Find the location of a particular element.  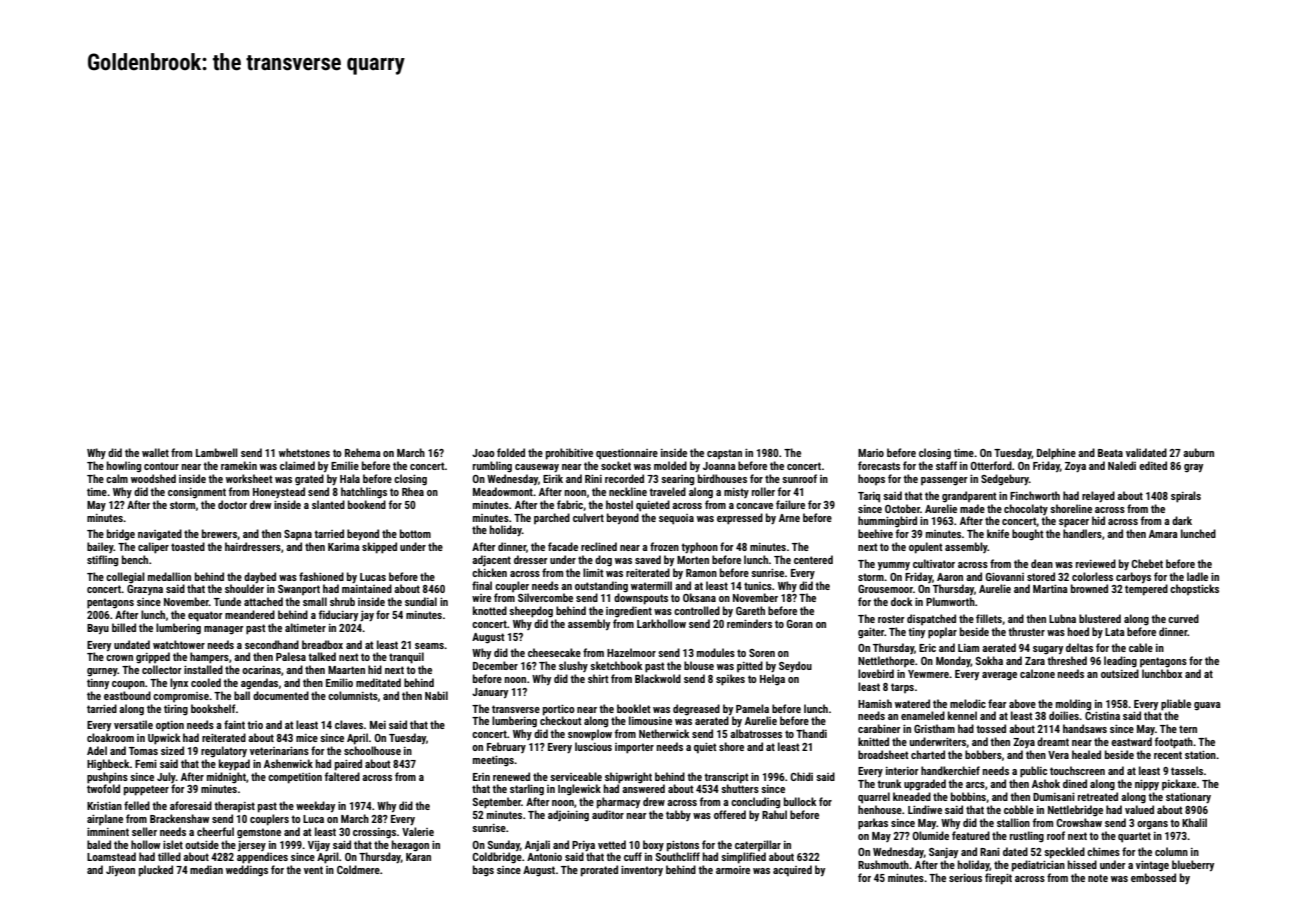

capstan is located at coordinates (724, 454).
